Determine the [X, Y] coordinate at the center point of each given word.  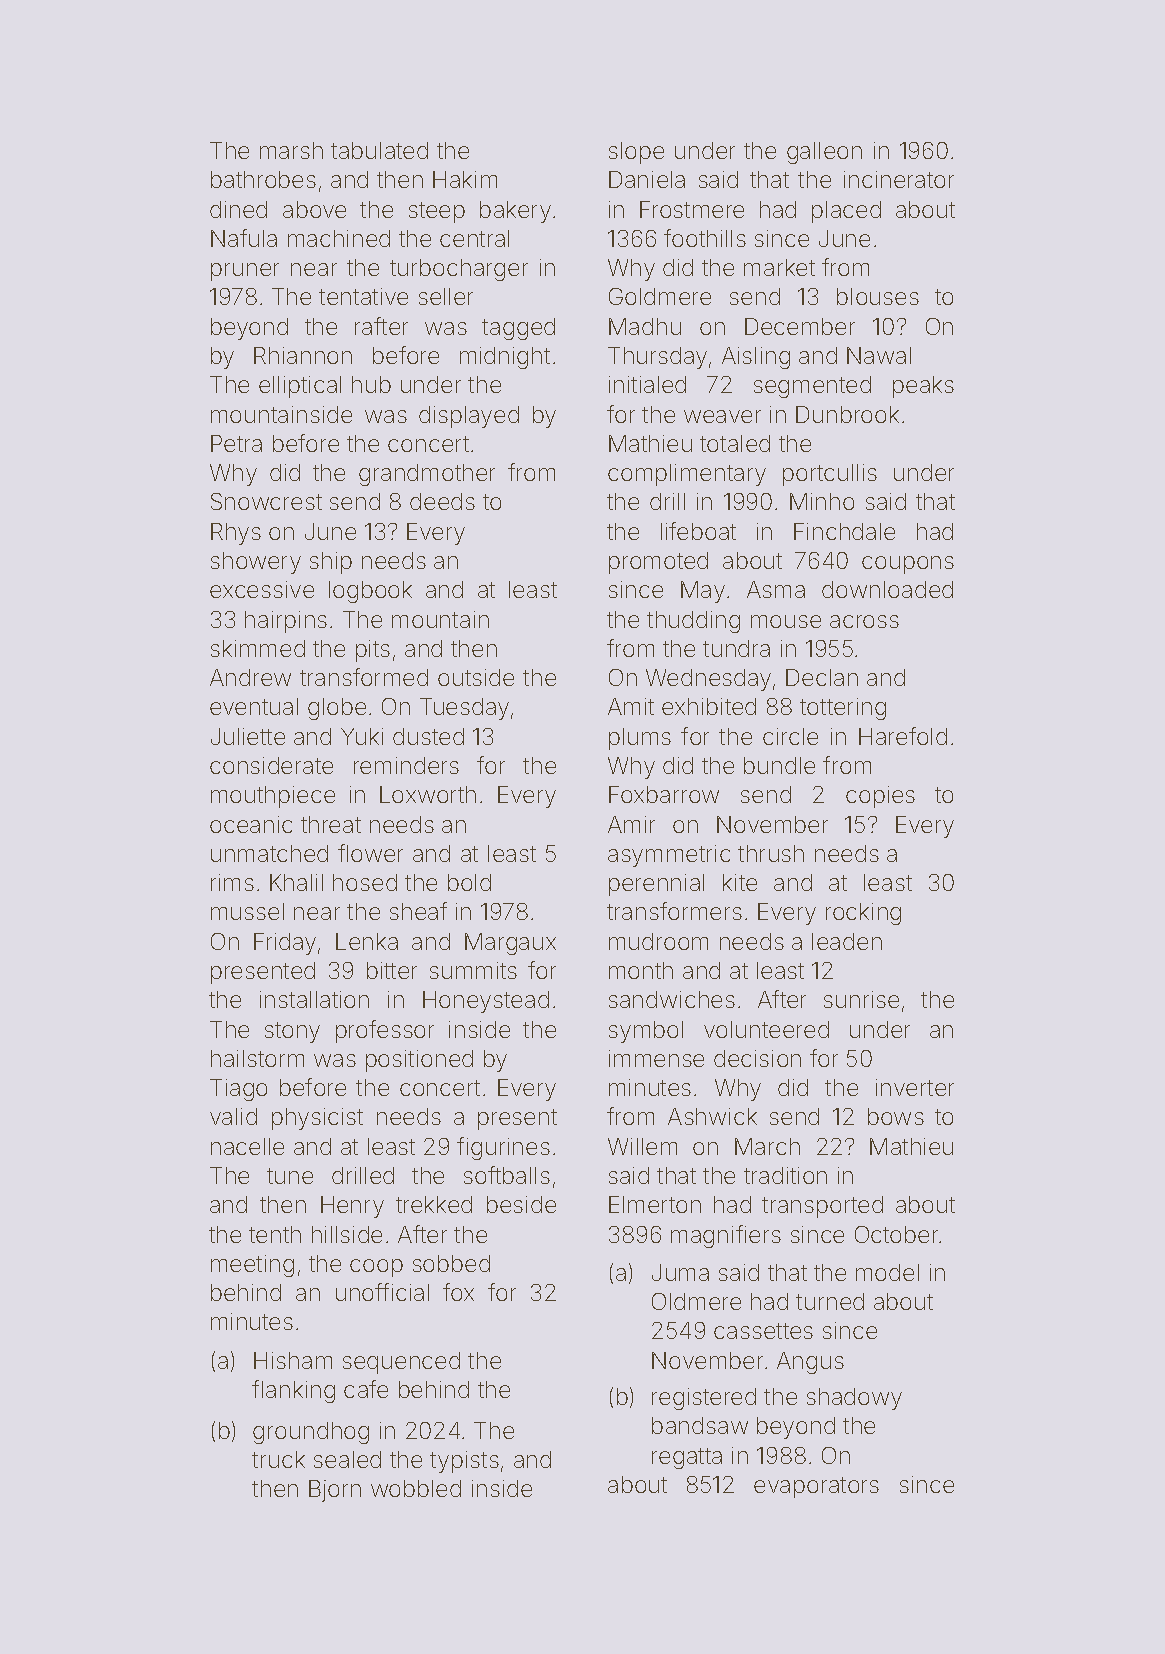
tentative [363, 296]
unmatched [269, 853]
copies [880, 797]
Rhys [236, 534]
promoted [658, 563]
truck [278, 1459]
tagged [518, 329]
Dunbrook [847, 414]
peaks [923, 387]
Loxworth [428, 794]
